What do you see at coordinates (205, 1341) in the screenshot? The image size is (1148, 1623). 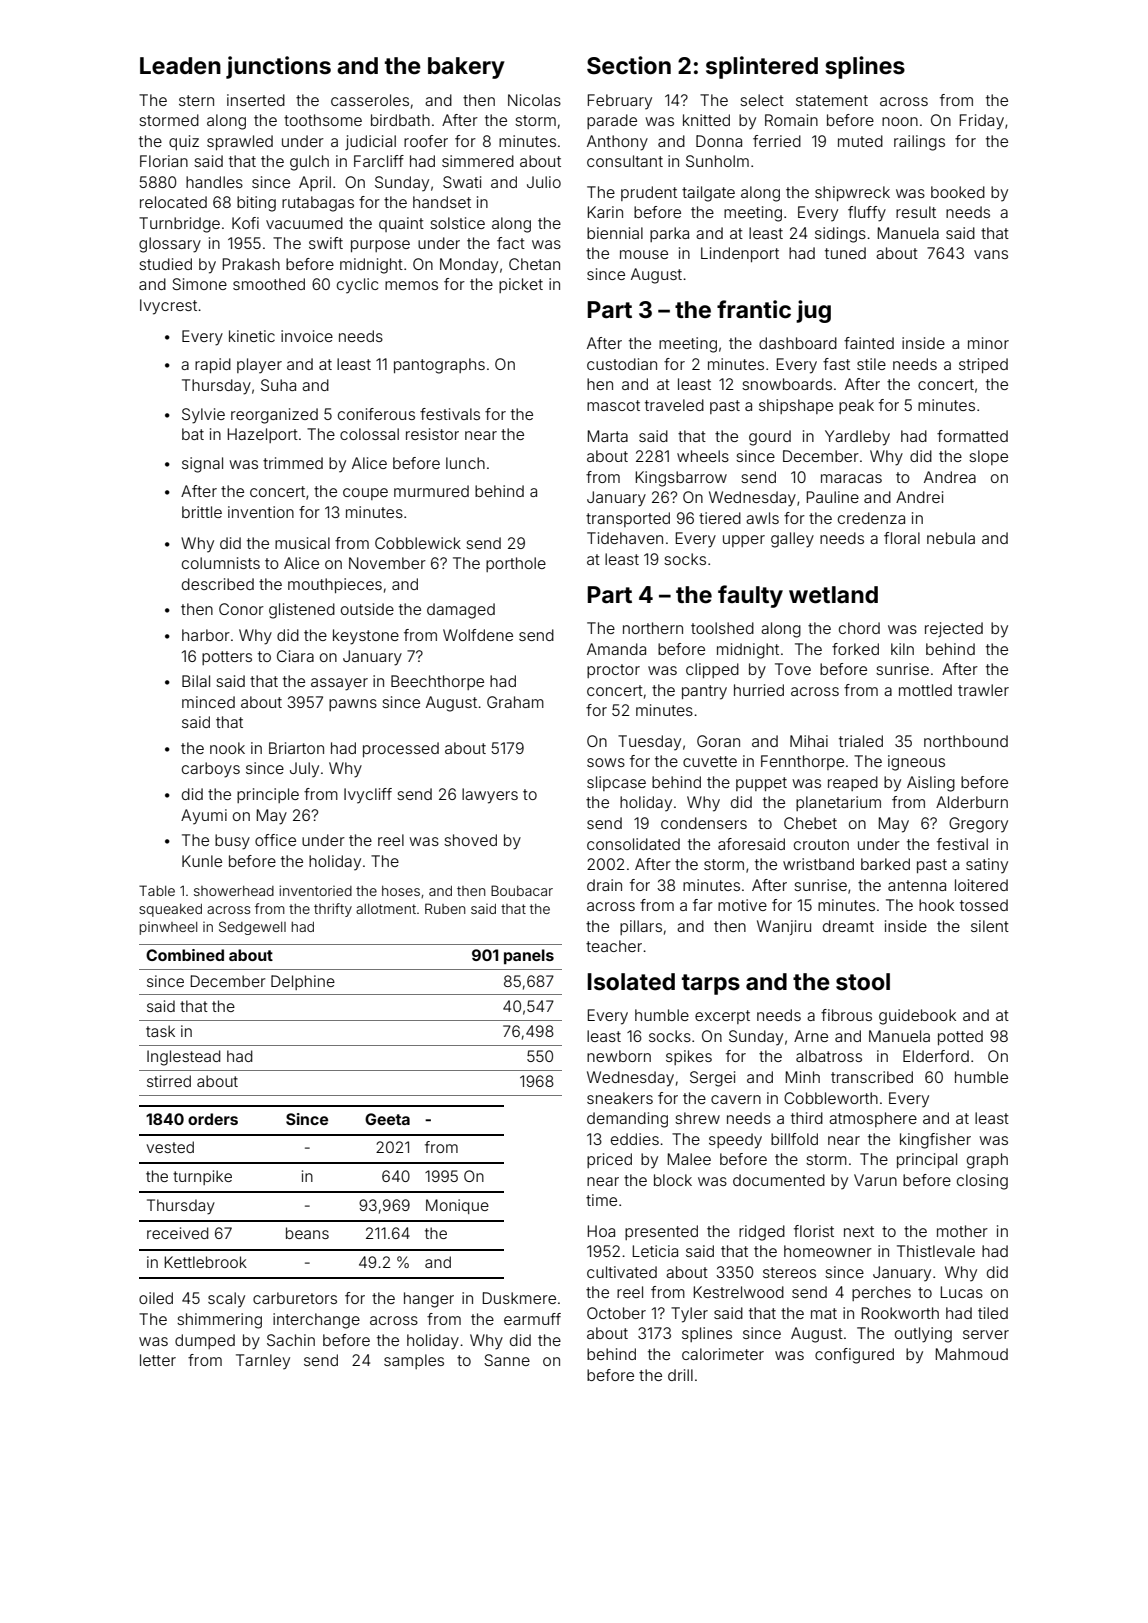 I see `dumped` at bounding box center [205, 1341].
